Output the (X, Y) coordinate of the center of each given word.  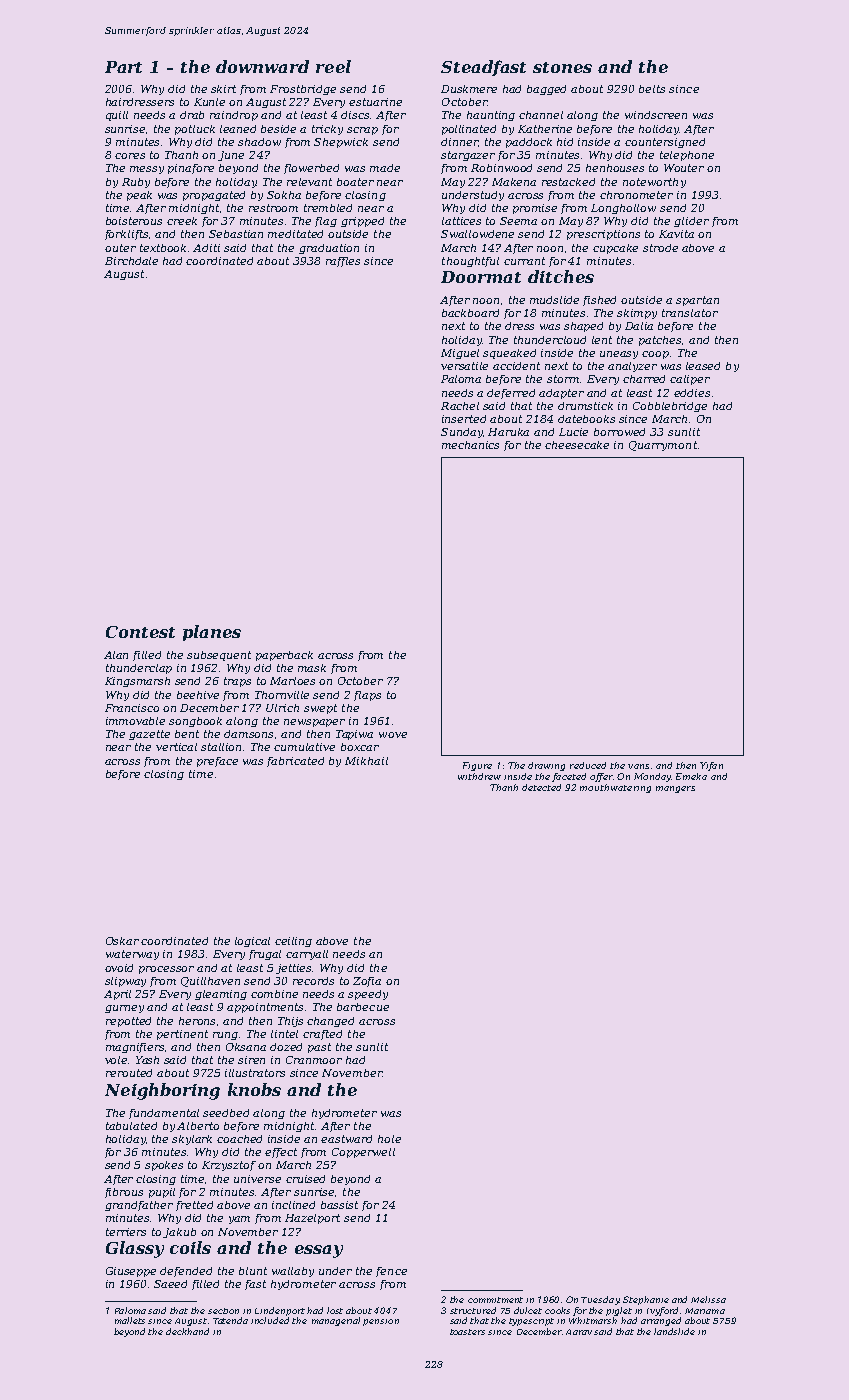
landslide (674, 1331)
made (385, 168)
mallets (130, 1320)
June (231, 156)
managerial (336, 1321)
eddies (692, 393)
